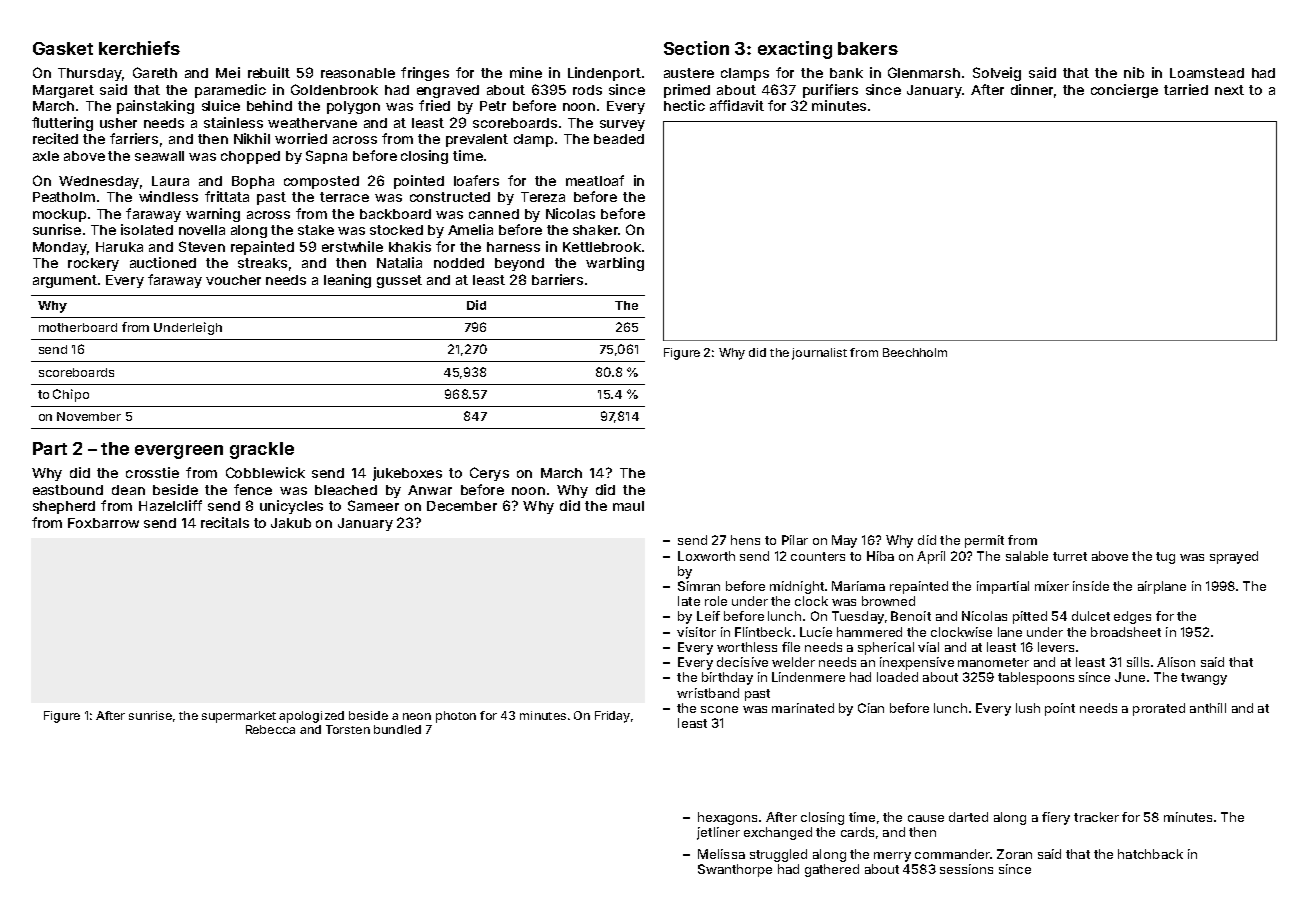 Image resolution: width=1308 pixels, height=924 pixels. What do you see at coordinates (615, 264) in the screenshot?
I see `warbling` at bounding box center [615, 264].
